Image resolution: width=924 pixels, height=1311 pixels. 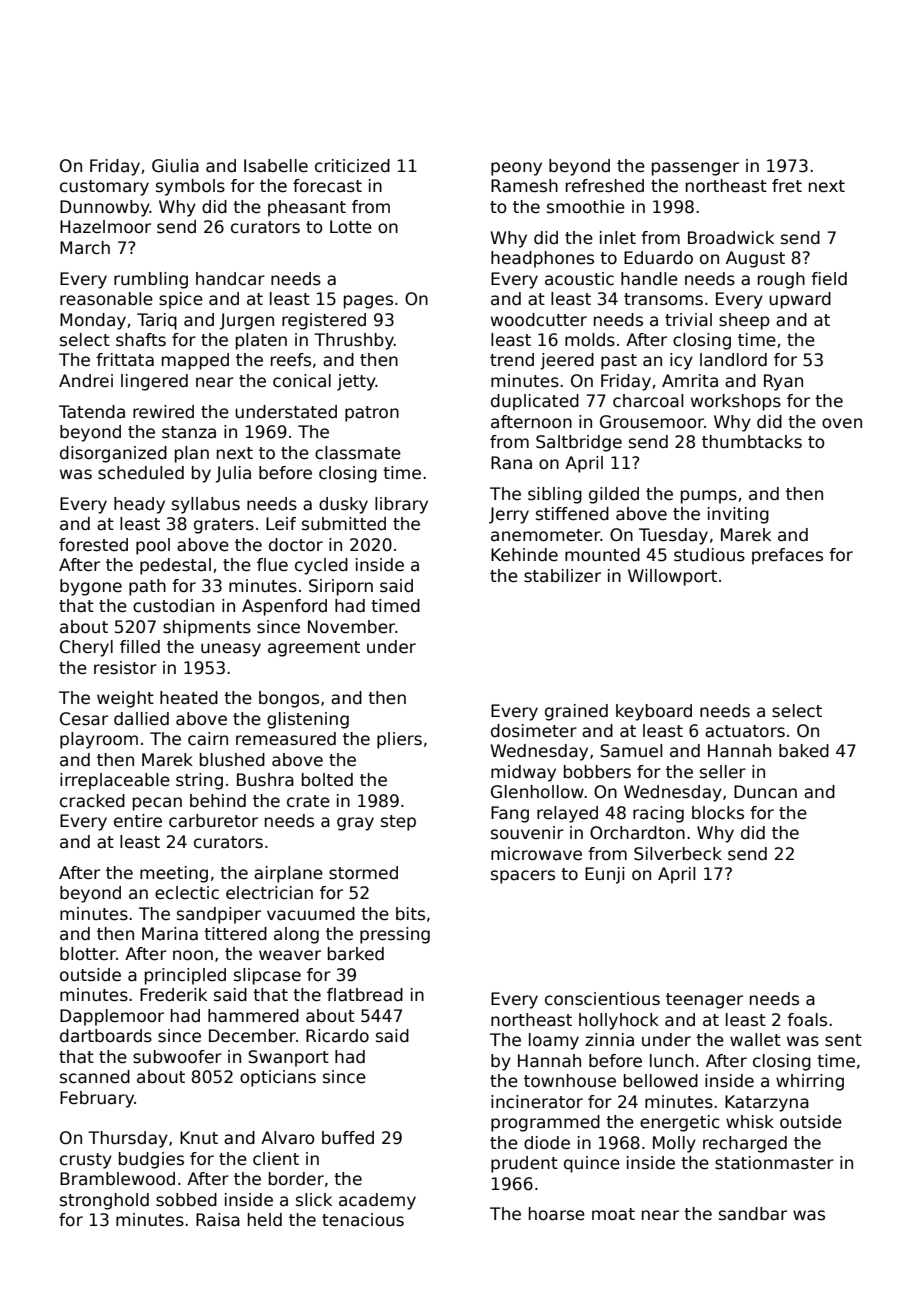 I want to click on criticized, so click(x=352, y=166).
